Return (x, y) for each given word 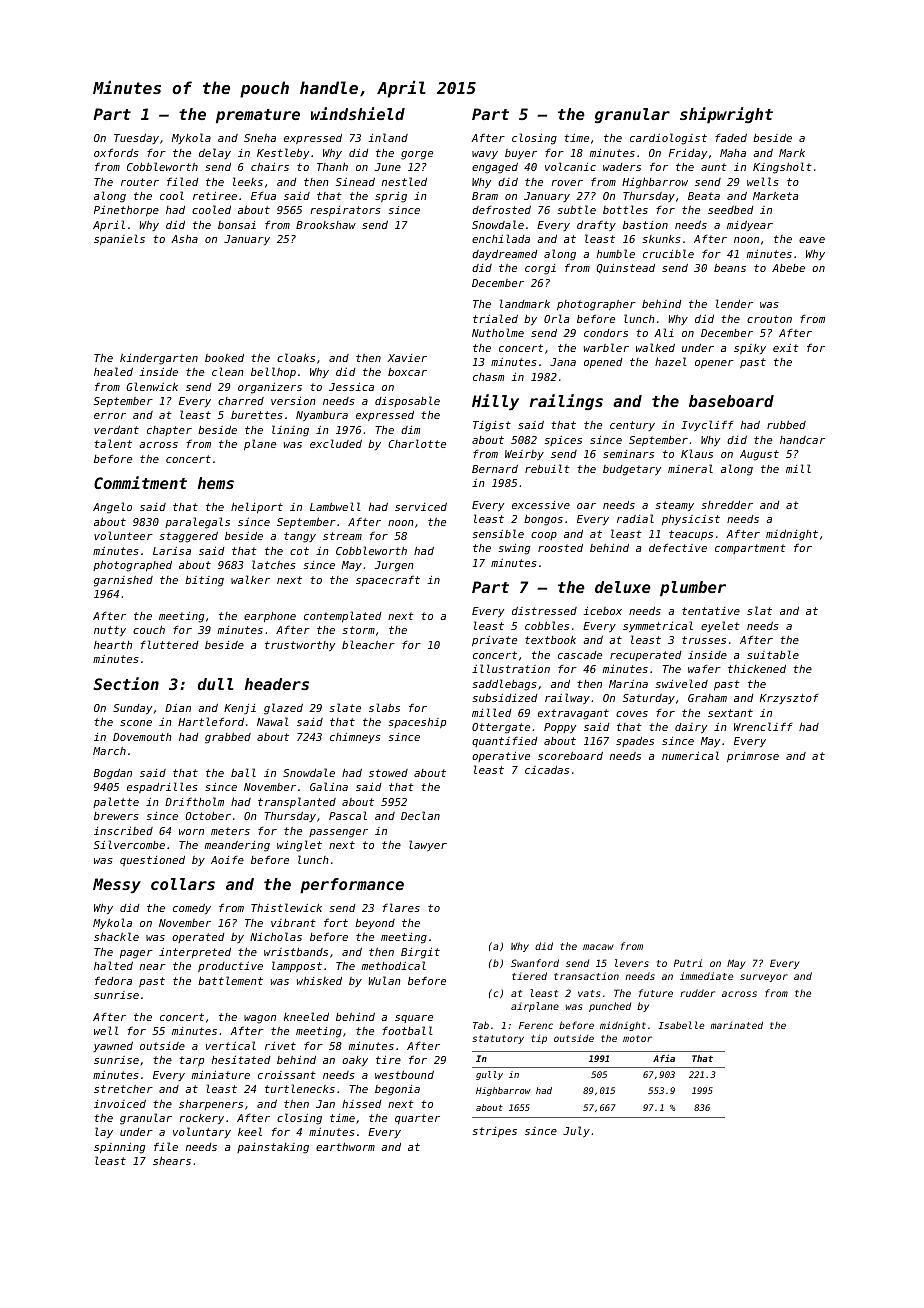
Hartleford (211, 721)
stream (342, 536)
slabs (384, 707)
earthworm (345, 1146)
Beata (704, 196)
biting (204, 581)
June (388, 167)
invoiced (120, 1104)
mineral (690, 468)
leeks (248, 181)
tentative (711, 611)
